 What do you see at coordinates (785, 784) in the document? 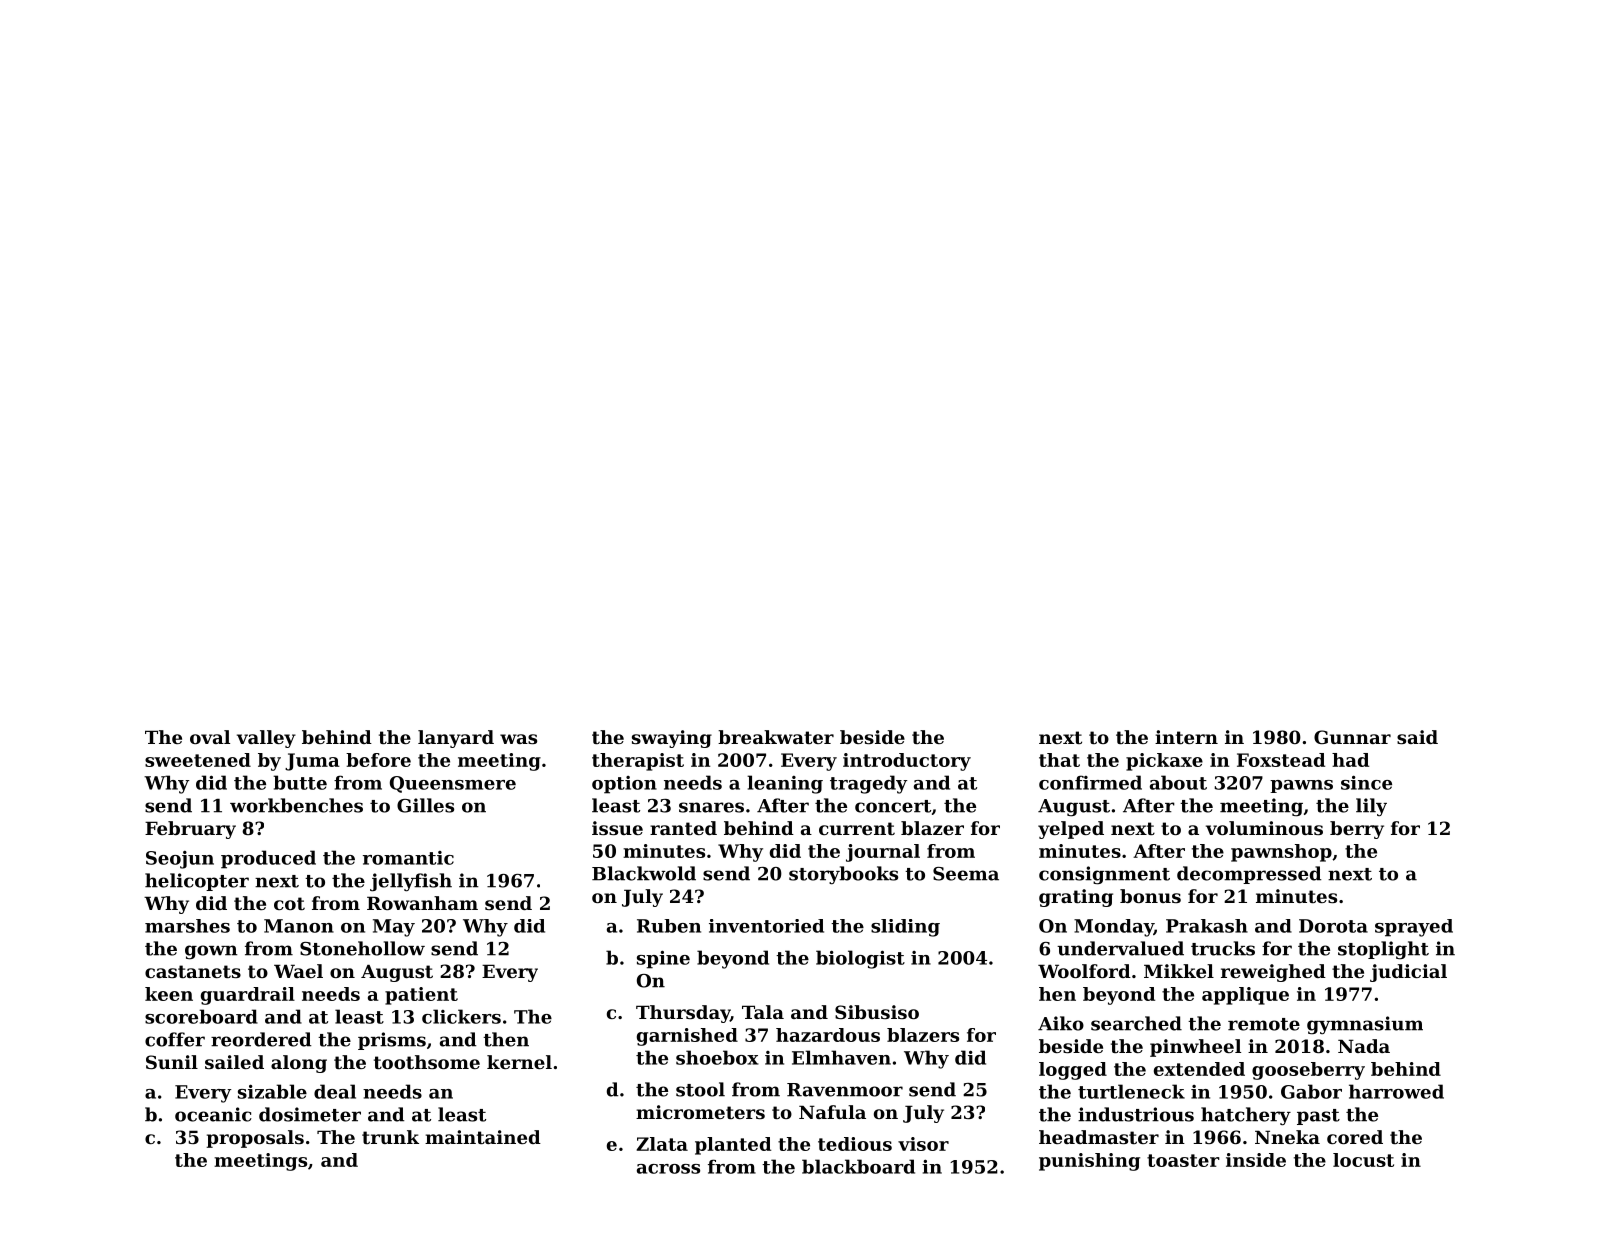
I see `leaning` at bounding box center [785, 784].
